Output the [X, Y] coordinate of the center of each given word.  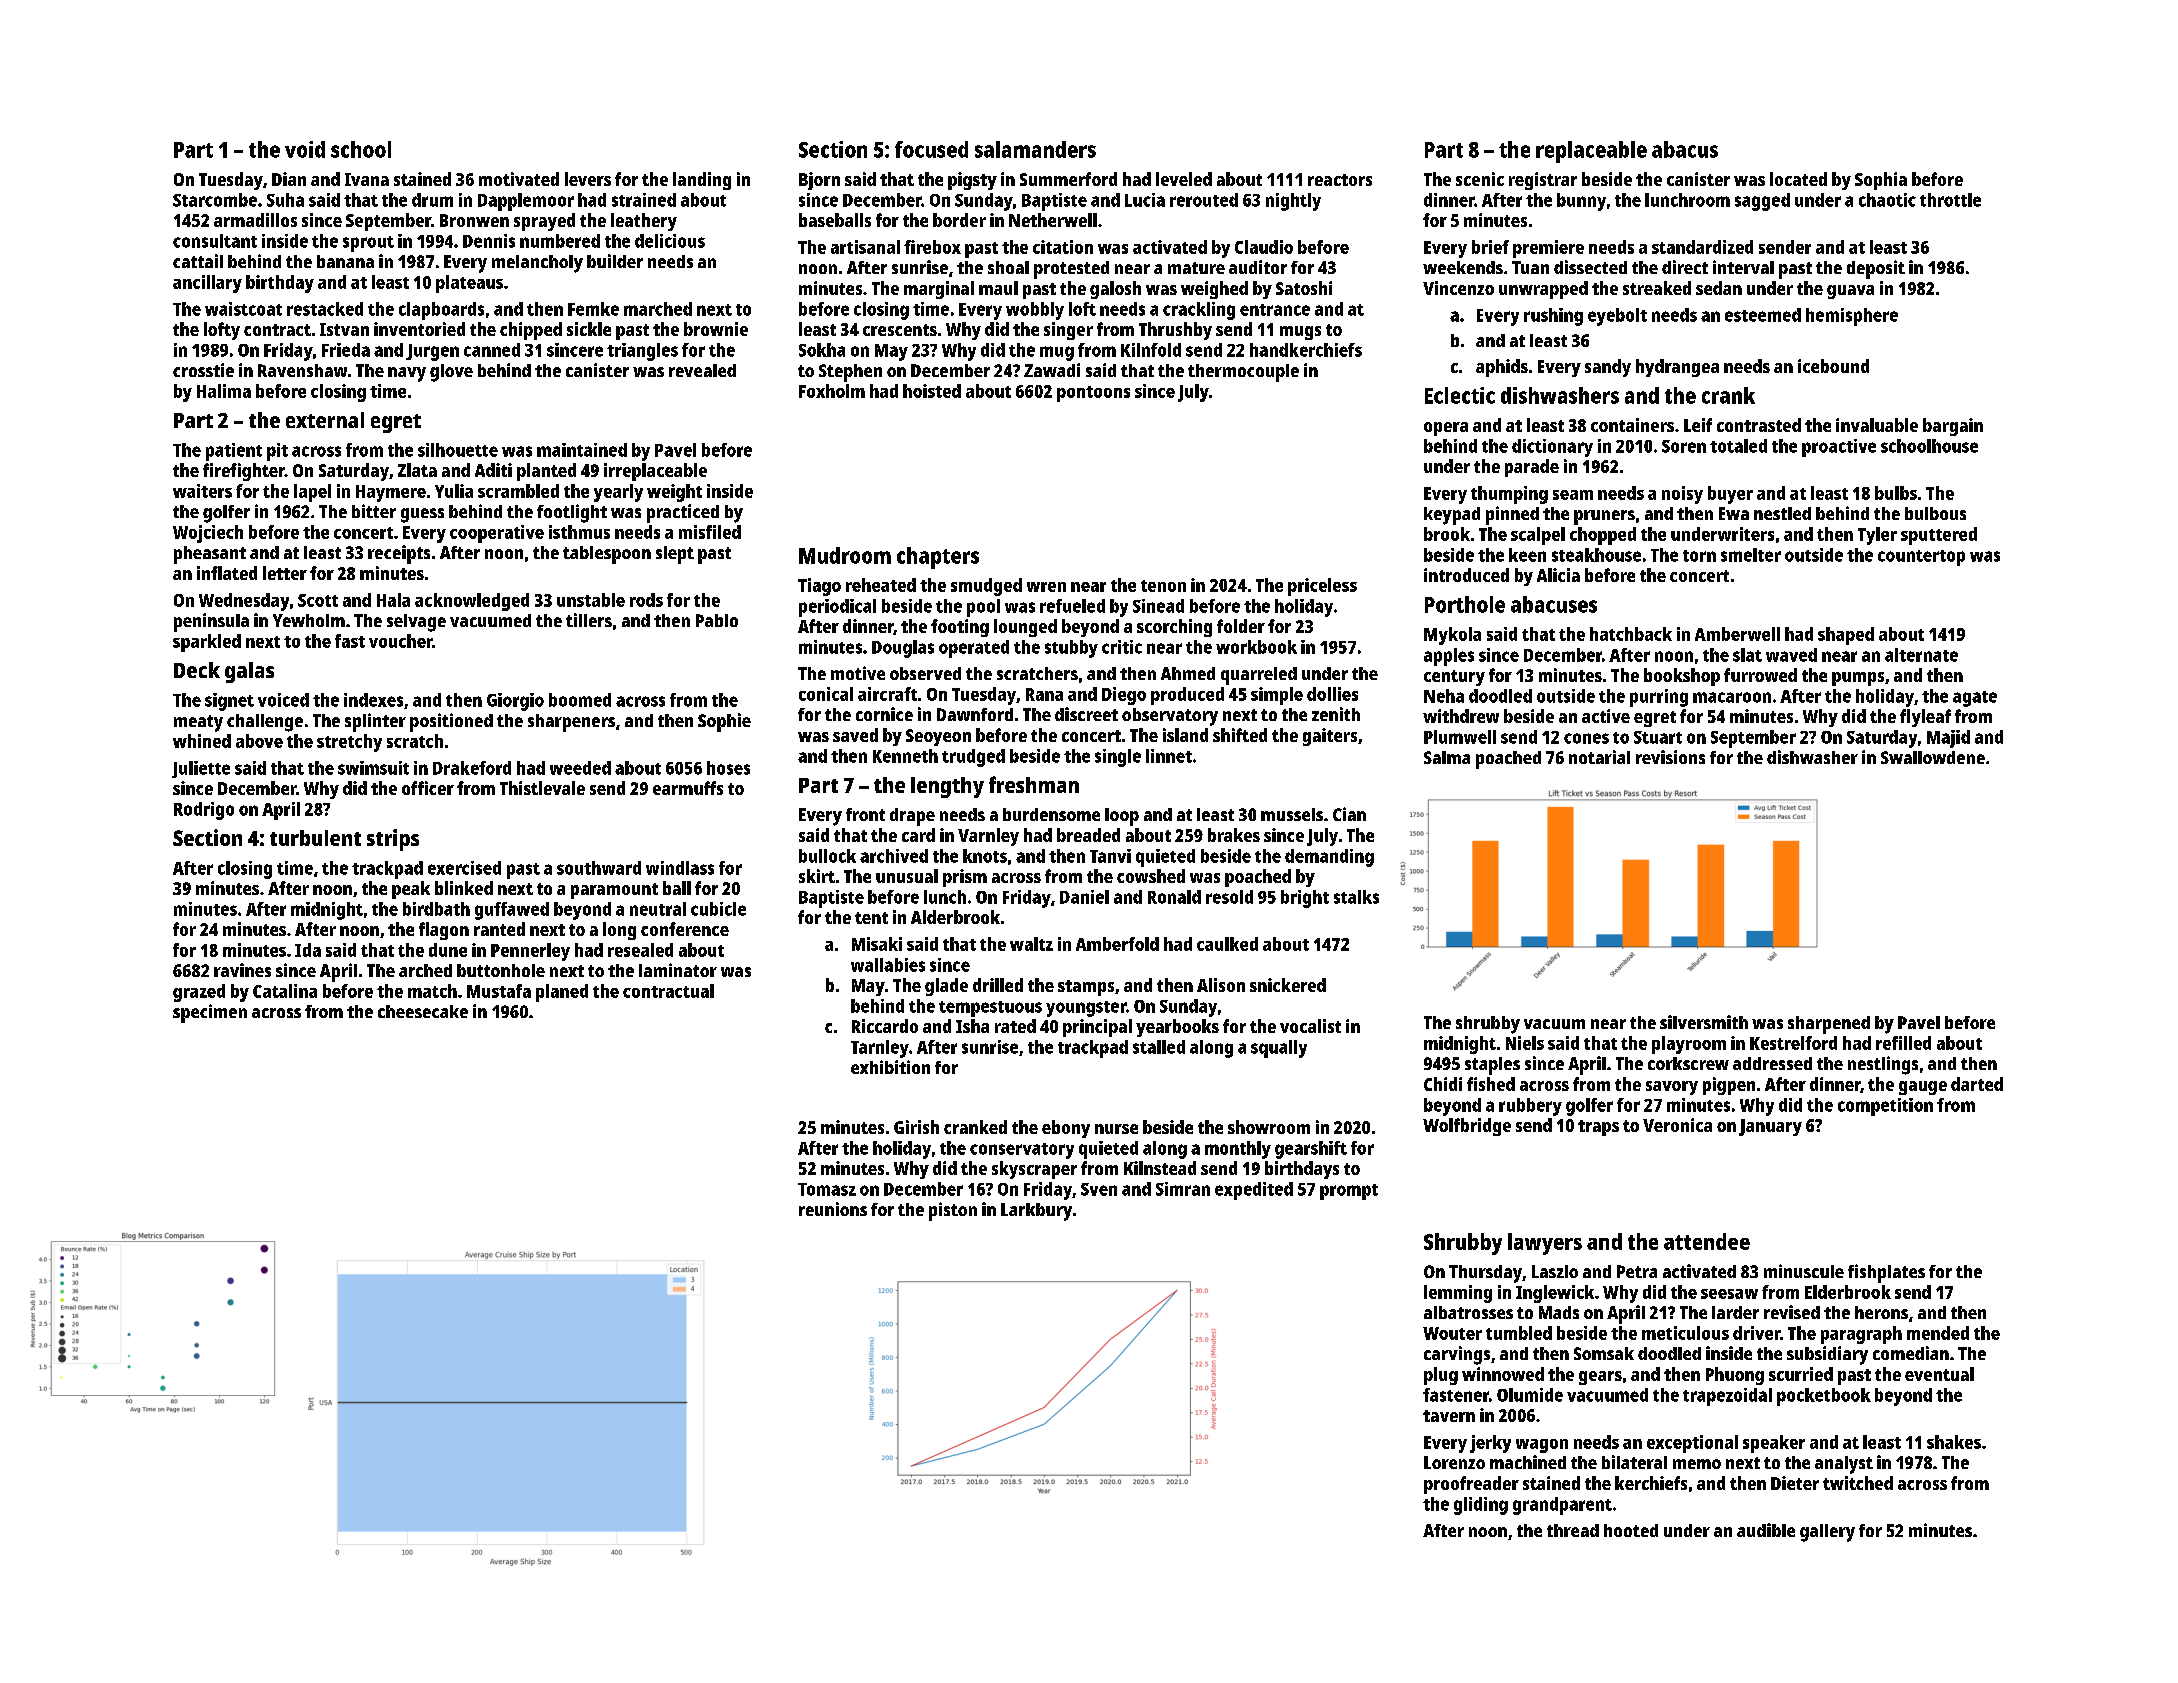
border [959, 220]
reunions [833, 1209]
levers [588, 179]
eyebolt [1617, 317]
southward [599, 868]
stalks [1356, 897]
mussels [1292, 814]
